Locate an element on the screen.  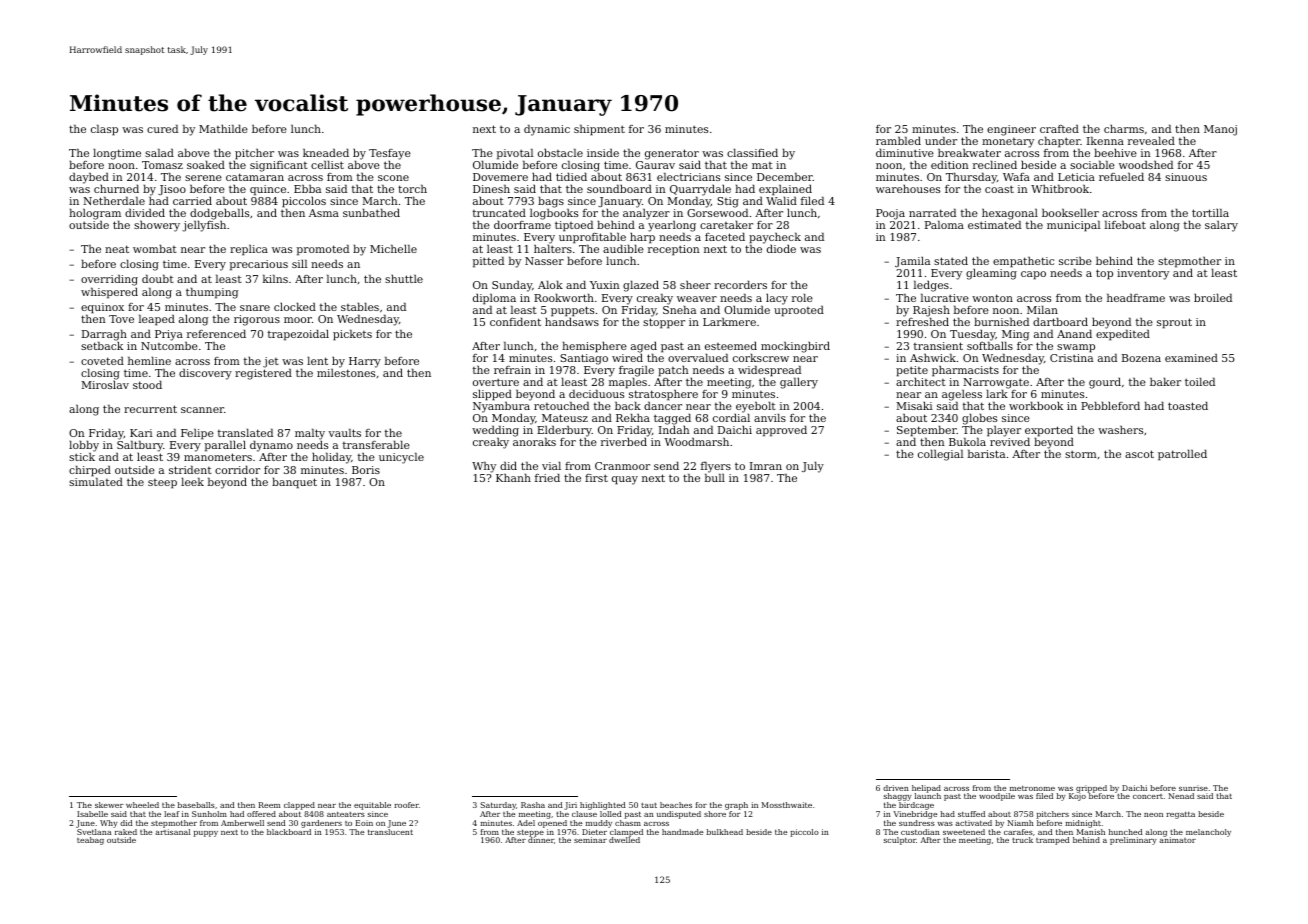
dynamic is located at coordinates (547, 130).
